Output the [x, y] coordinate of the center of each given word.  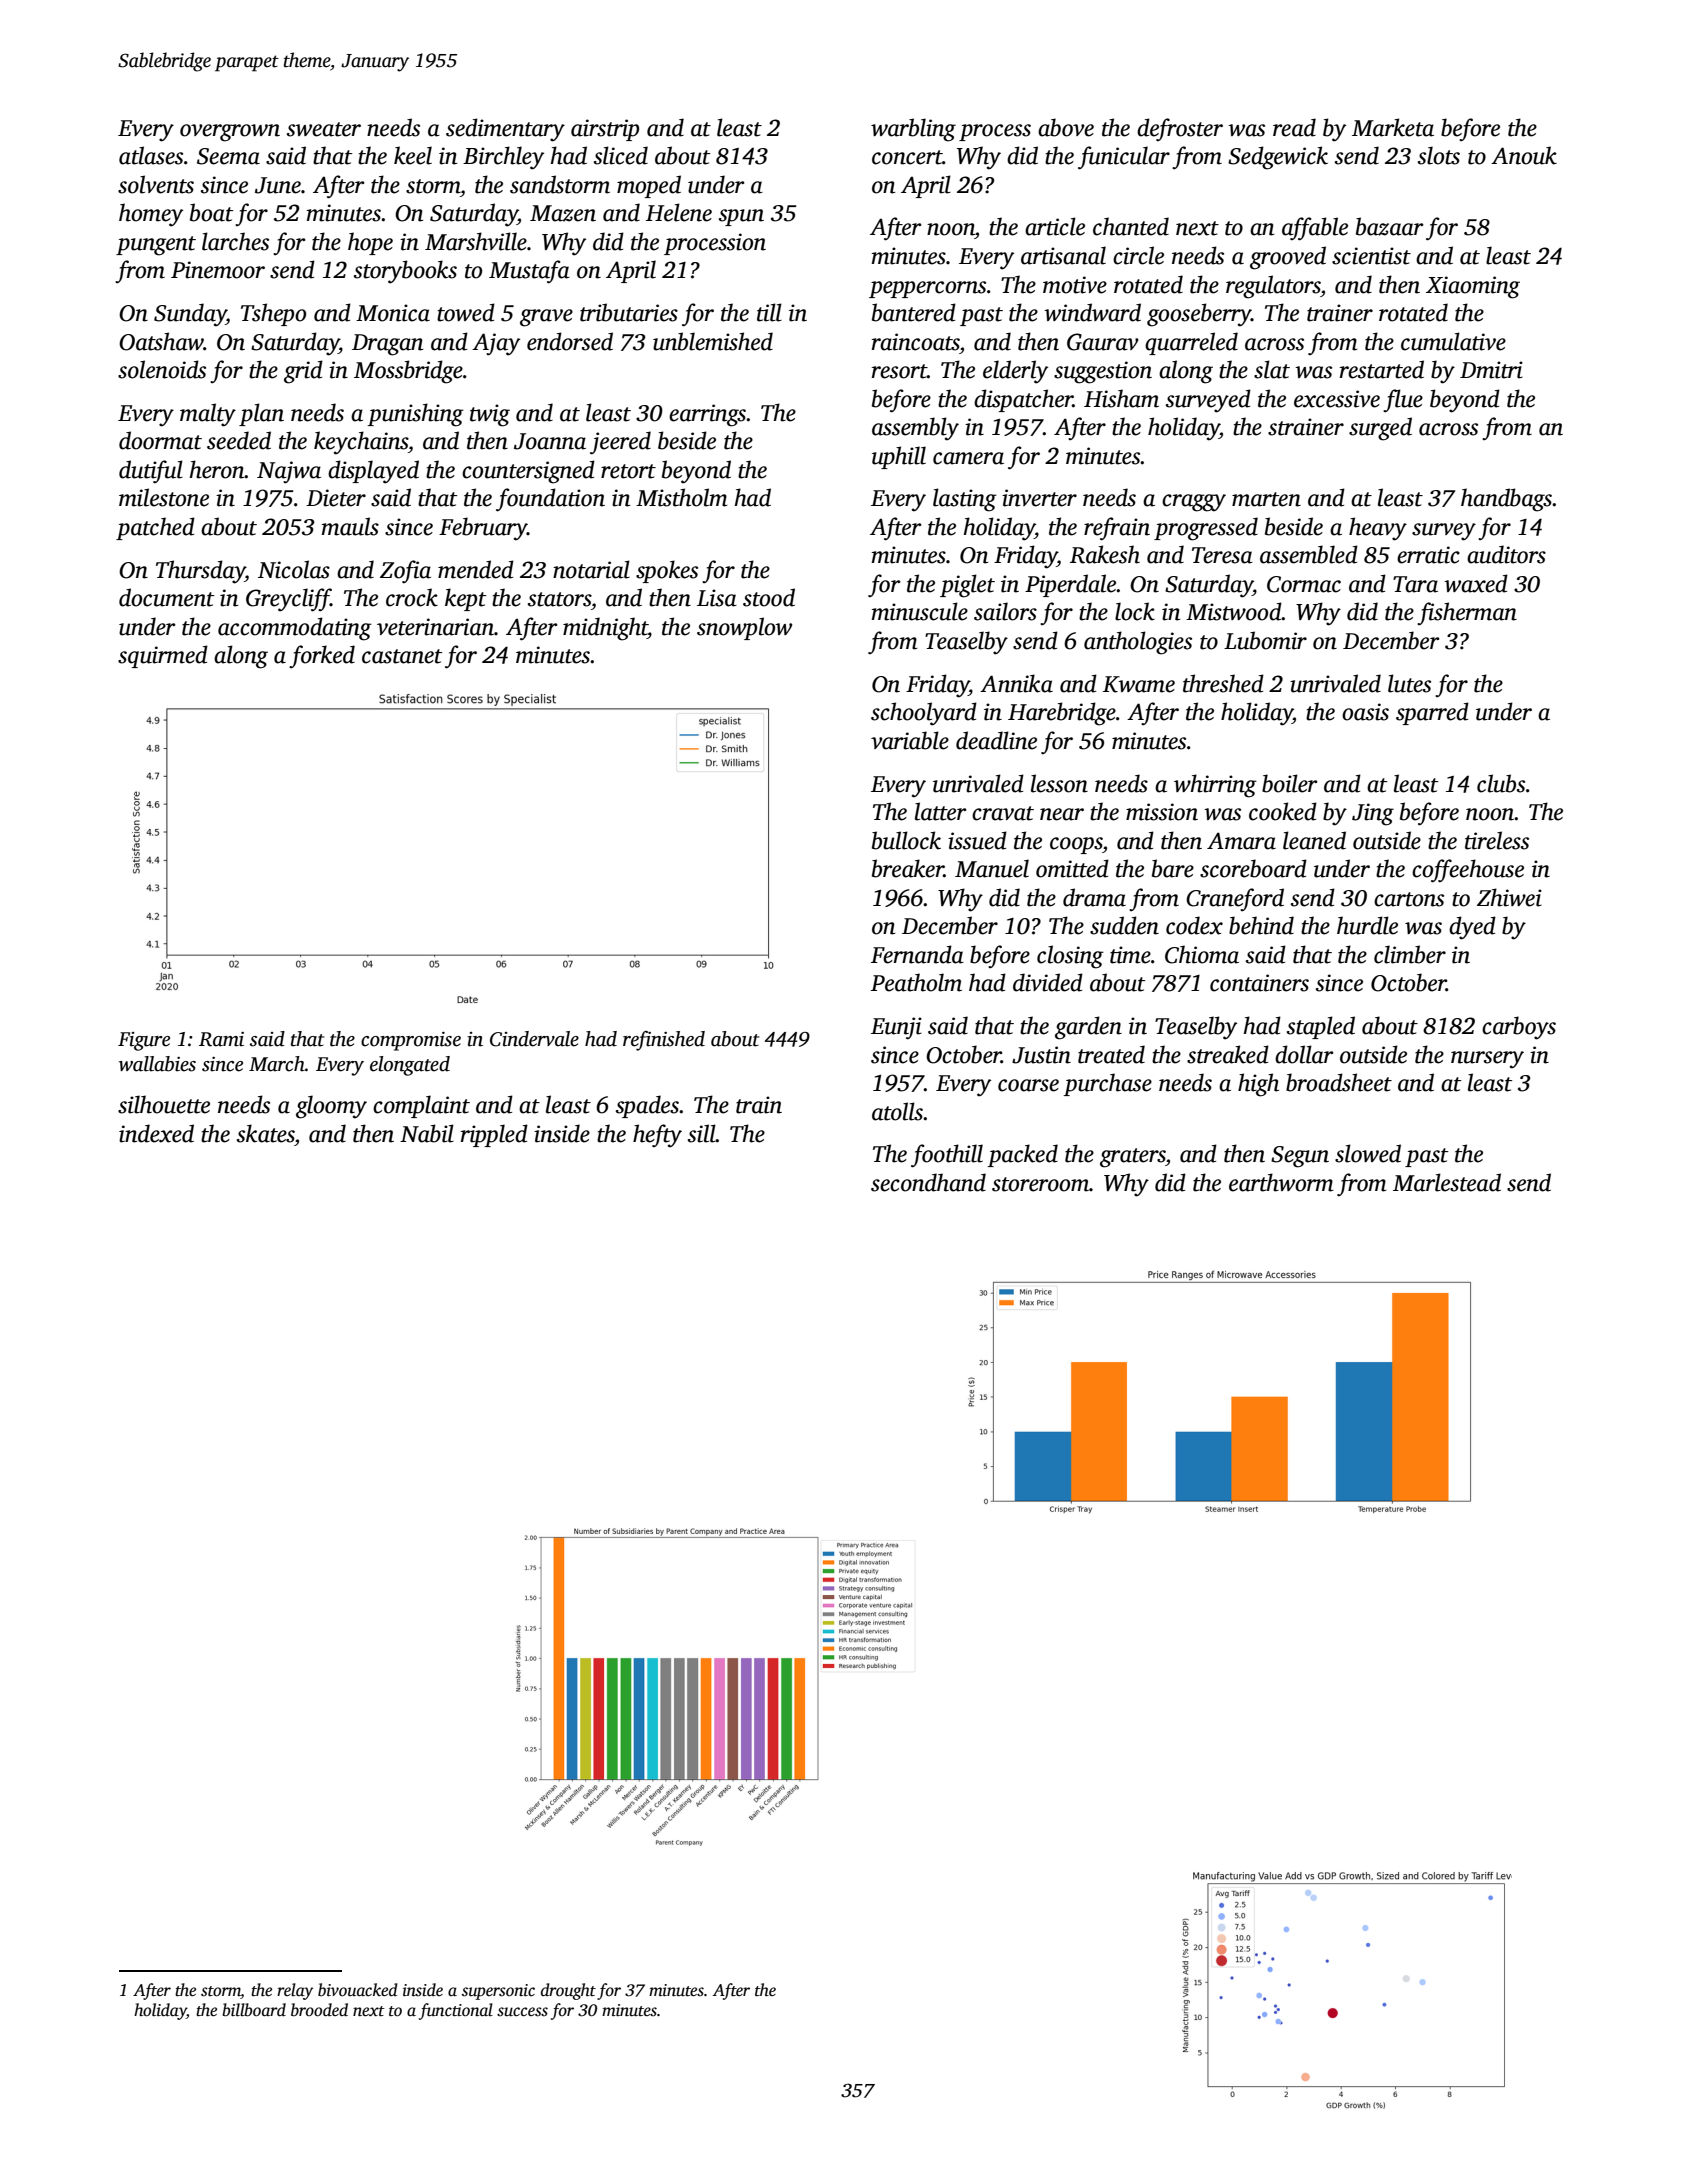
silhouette [164, 1104]
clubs [1501, 783]
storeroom [1040, 1184]
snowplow [744, 628]
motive [1075, 285]
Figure [144, 1041]
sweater [324, 129]
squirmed [163, 656]
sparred [1432, 713]
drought [568, 1991]
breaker [908, 868]
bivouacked [358, 1990]
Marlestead [1447, 1182]
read [1294, 127]
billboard [254, 2010]
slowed [1368, 1153]
